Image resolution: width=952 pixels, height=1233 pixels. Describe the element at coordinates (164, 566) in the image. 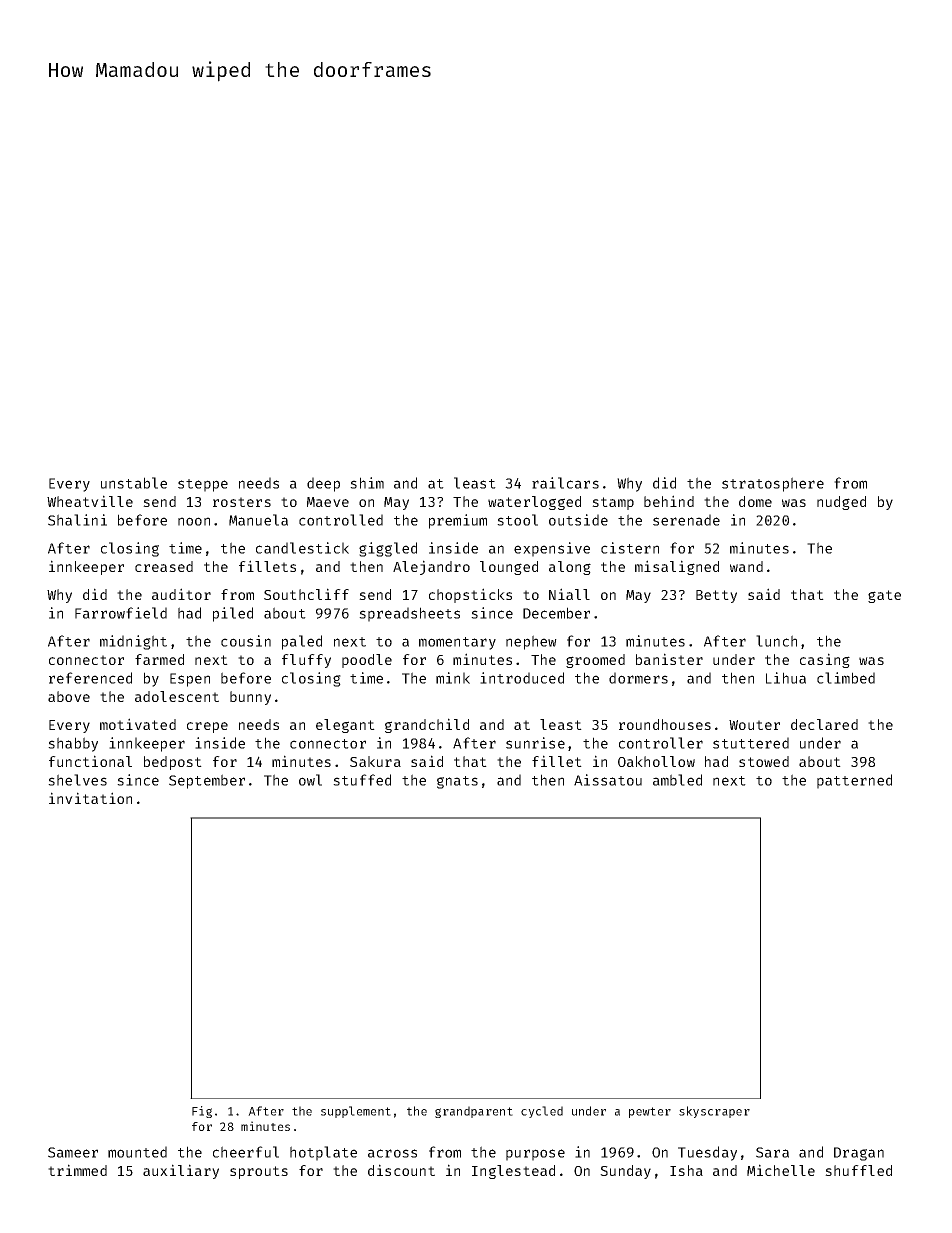

I see `creased` at that location.
